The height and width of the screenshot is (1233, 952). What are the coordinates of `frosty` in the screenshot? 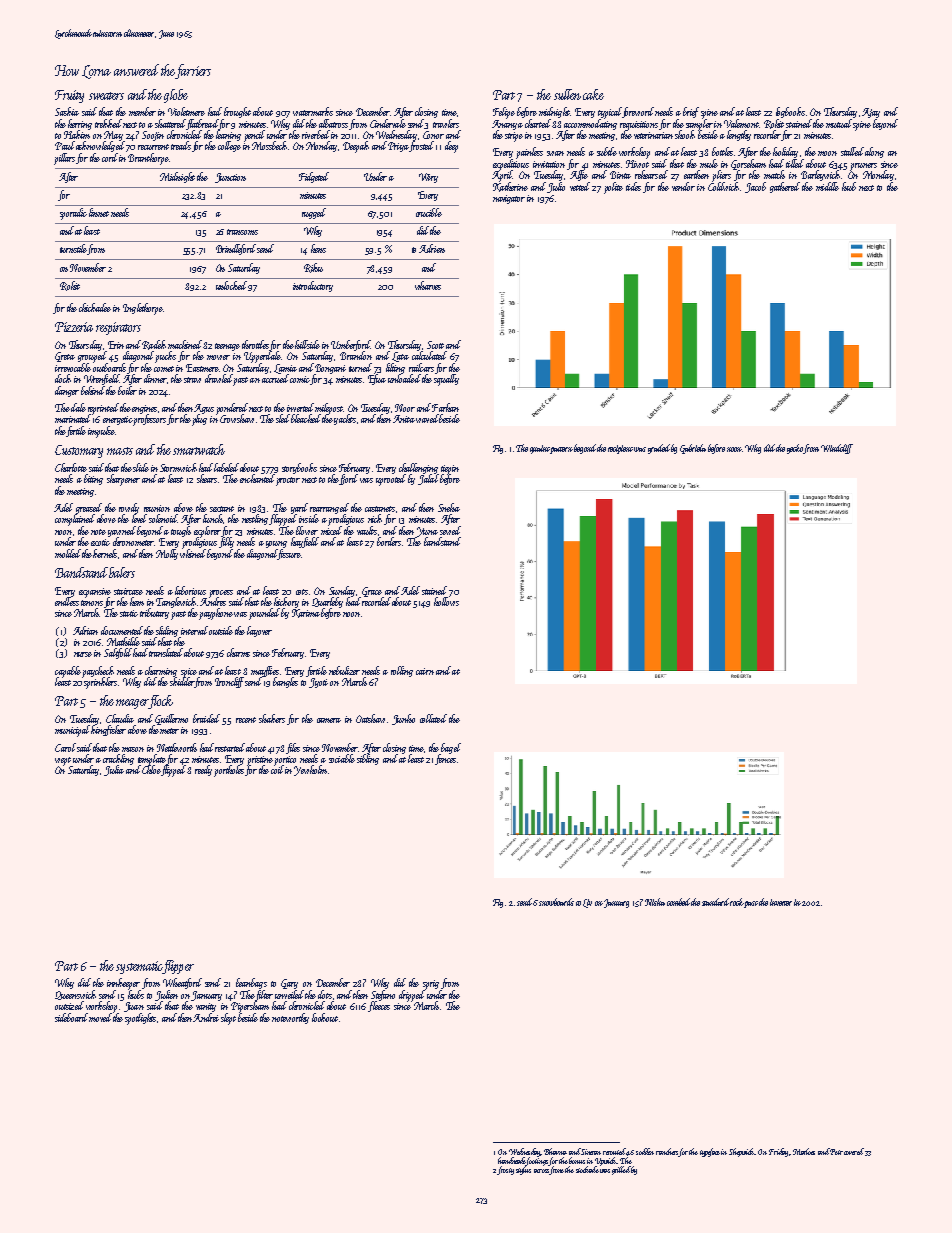 It's located at (505, 1170).
